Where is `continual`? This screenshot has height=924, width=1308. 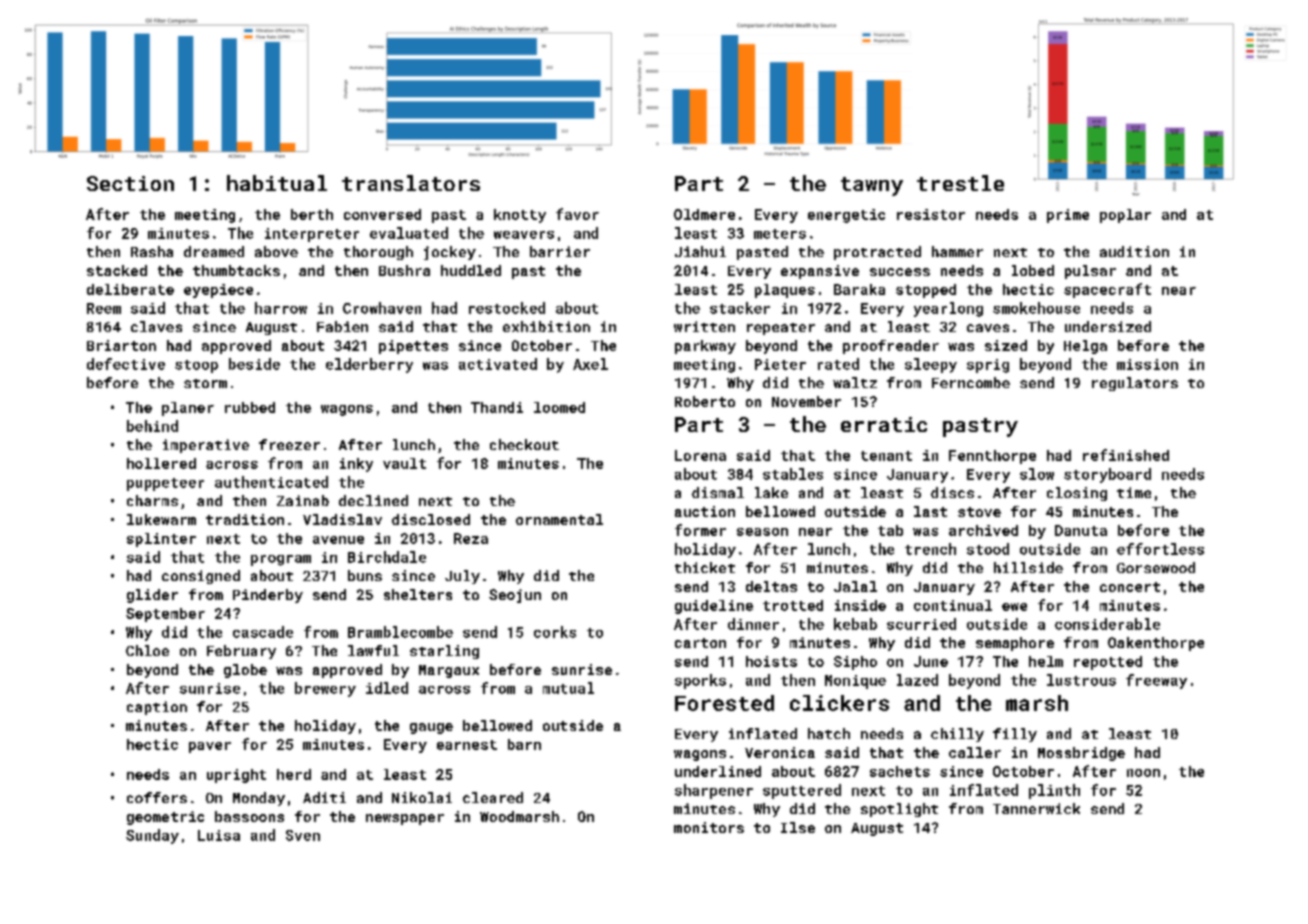 continual is located at coordinates (953, 605).
